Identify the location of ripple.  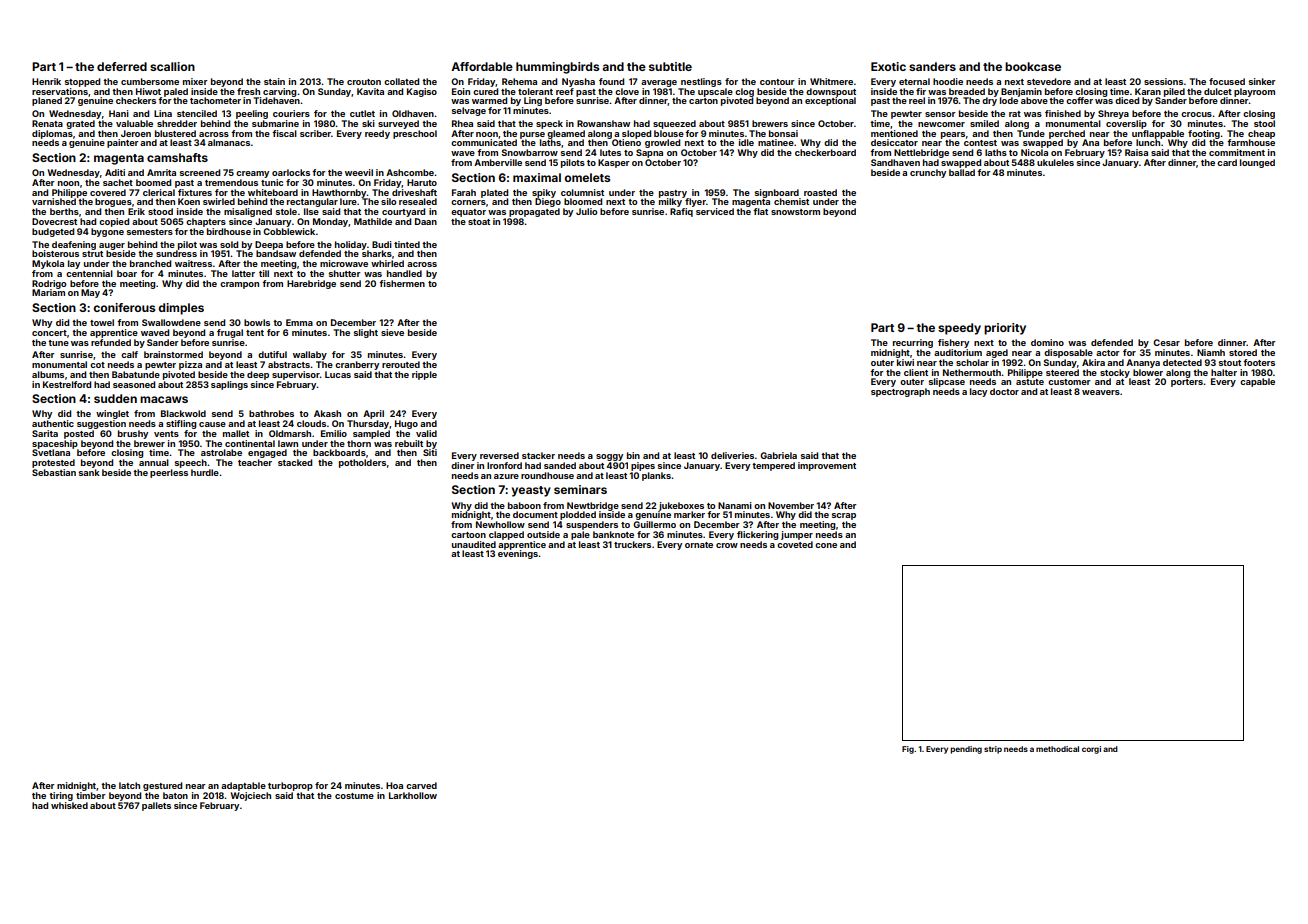
(424, 375).
